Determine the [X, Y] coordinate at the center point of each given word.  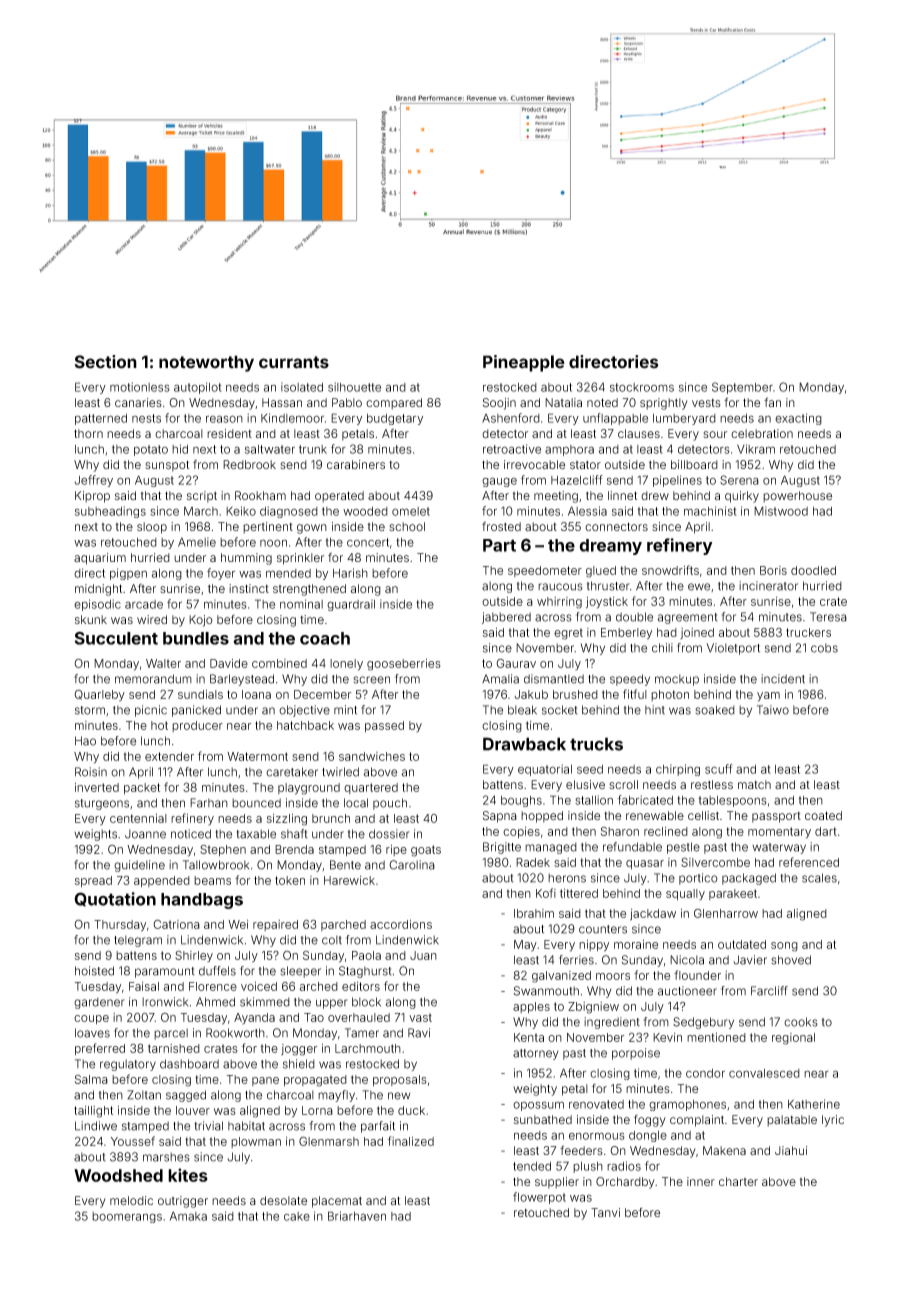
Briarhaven [357, 1216]
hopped [542, 817]
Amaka [188, 1216]
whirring [559, 603]
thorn [88, 433]
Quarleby [99, 695]
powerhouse [797, 497]
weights [95, 835]
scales [819, 878]
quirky [742, 497]
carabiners [356, 464]
